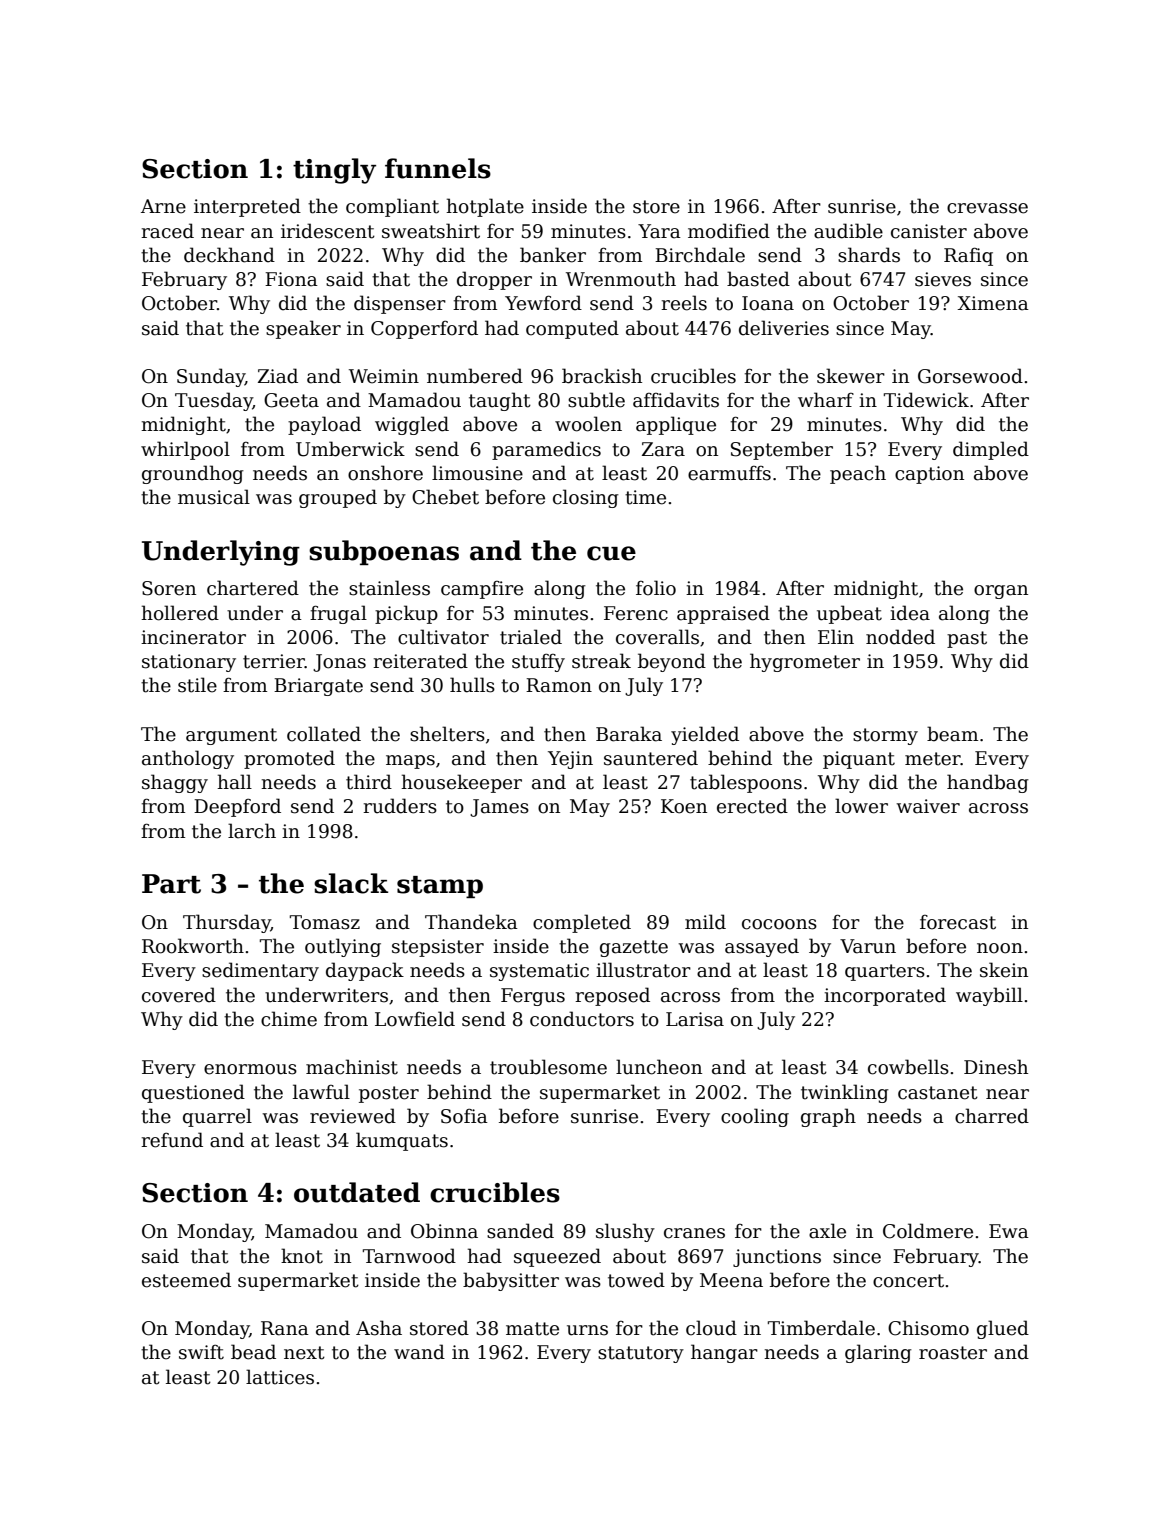  I want to click on closing, so click(586, 498).
